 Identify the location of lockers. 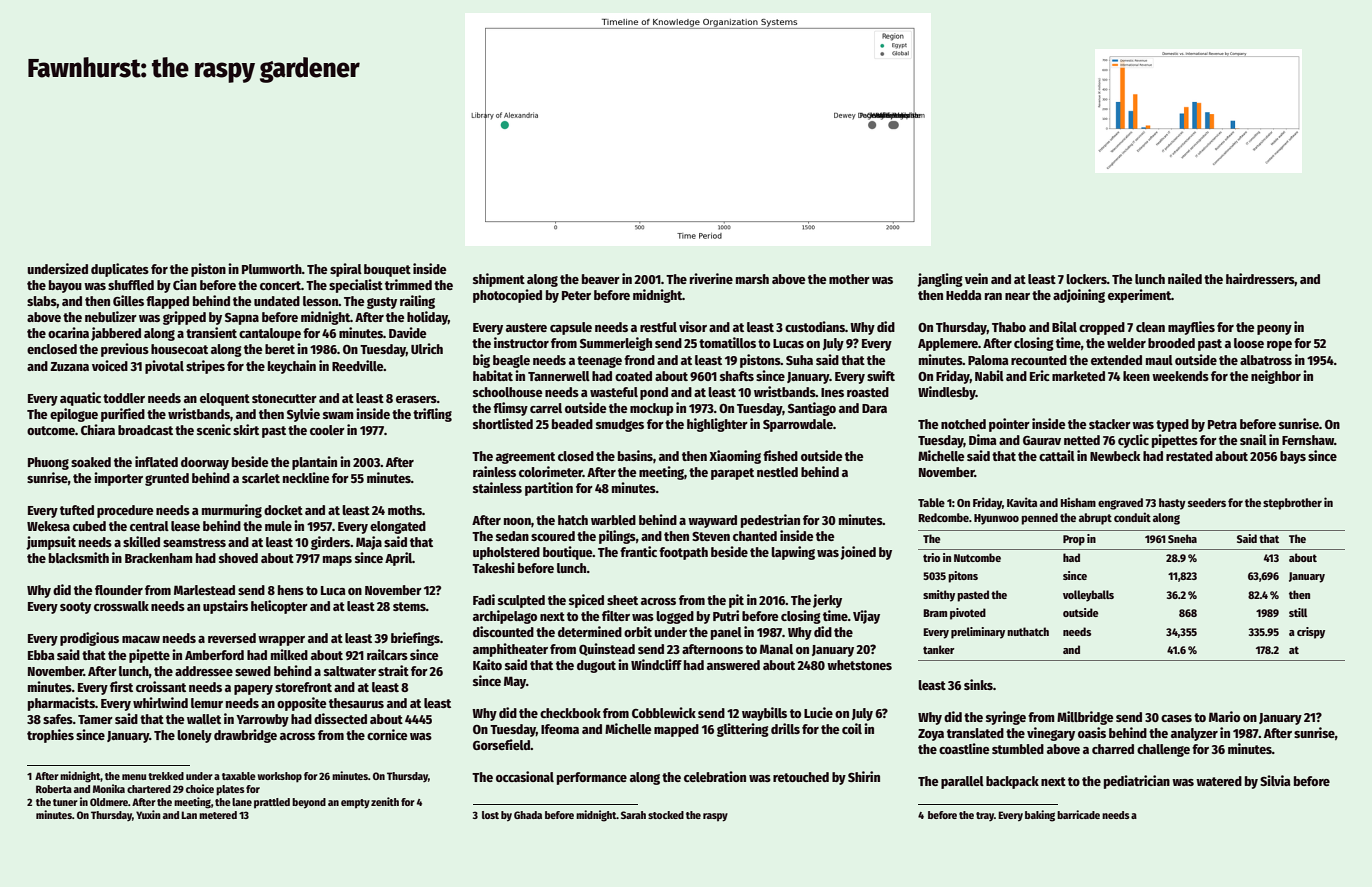
(1086, 279).
